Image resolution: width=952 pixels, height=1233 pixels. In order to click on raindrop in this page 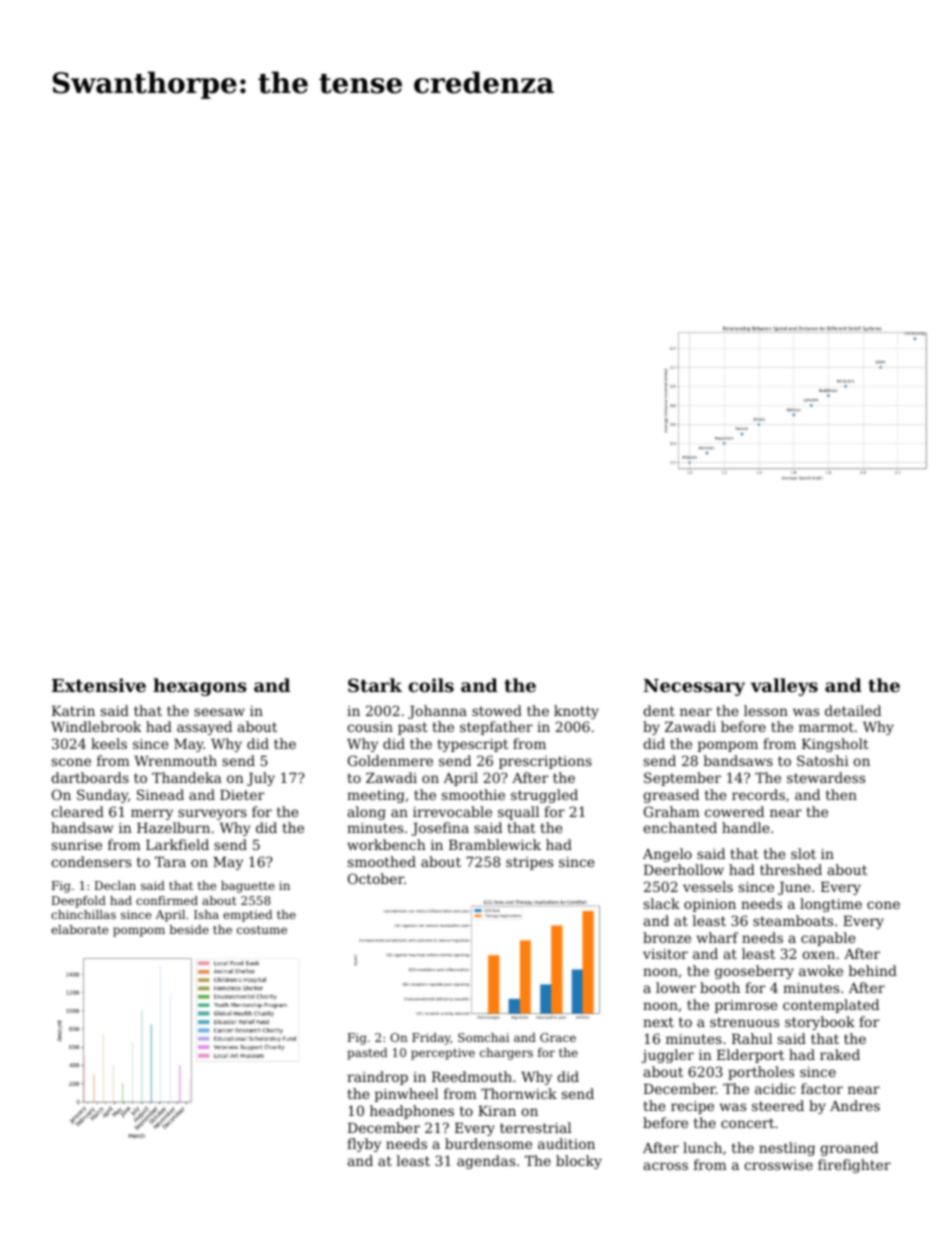, I will do `click(377, 1078)`.
